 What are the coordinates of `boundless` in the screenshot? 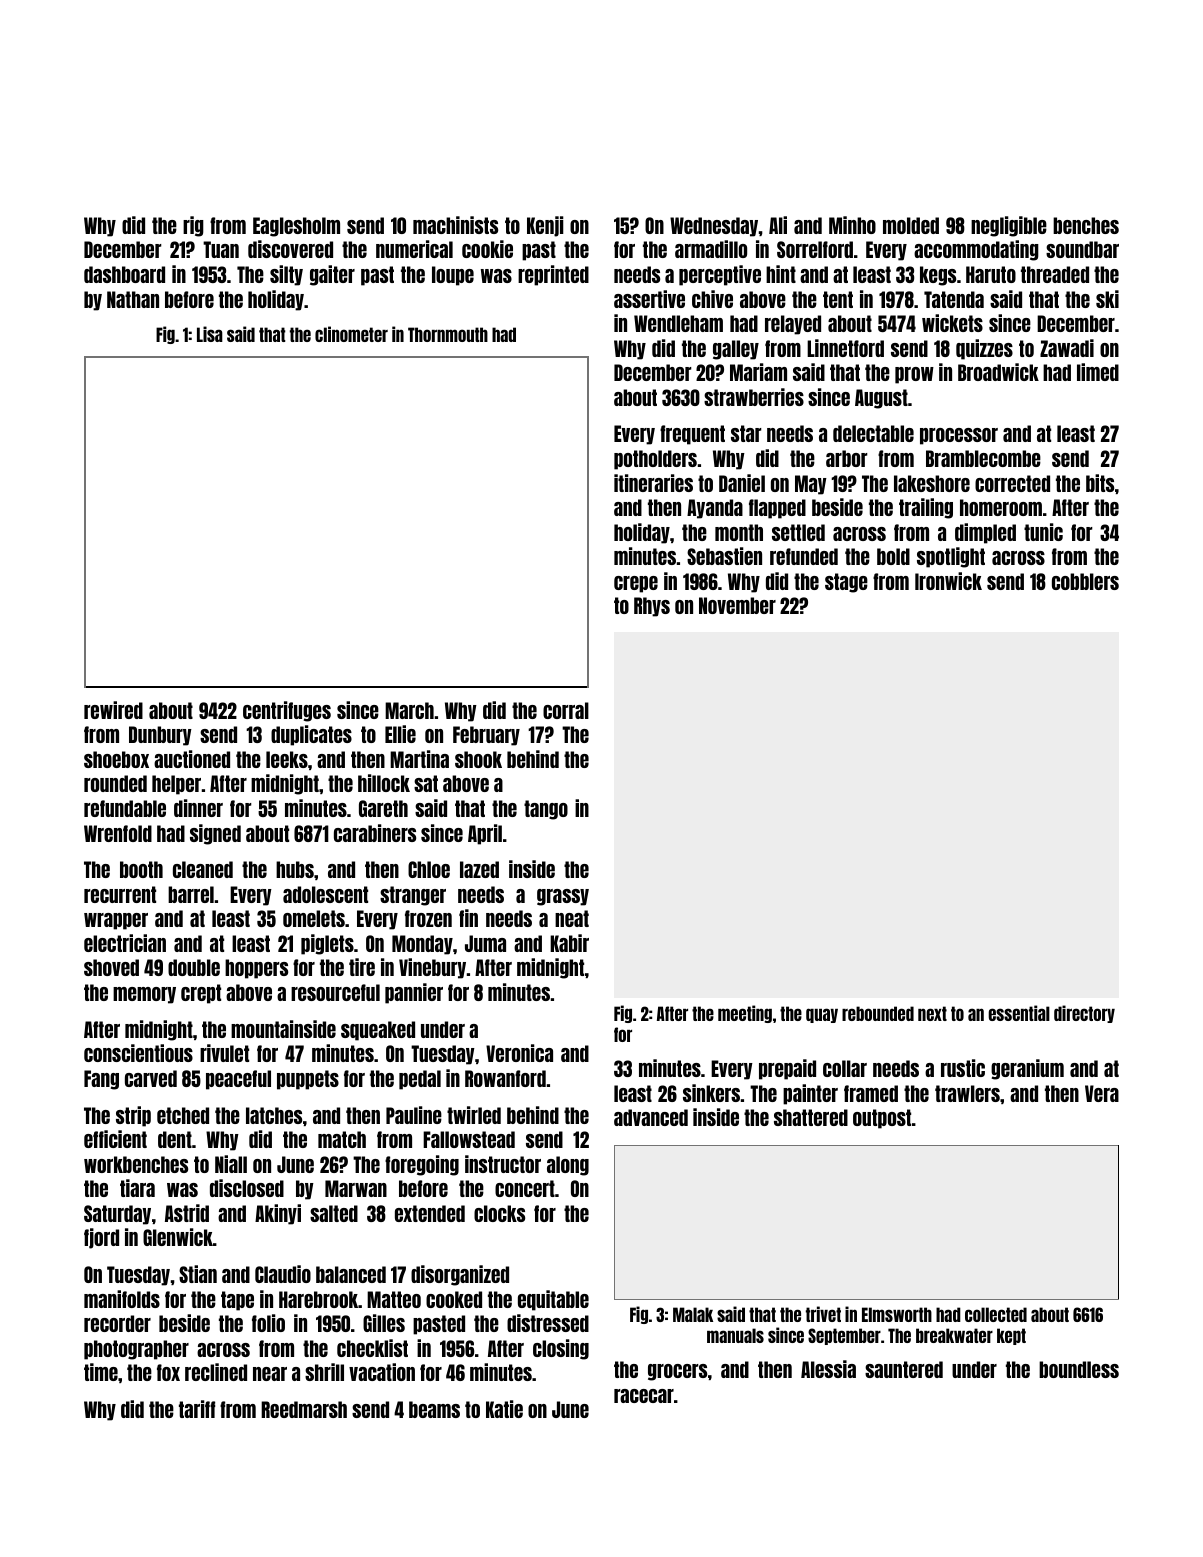 It's located at (1079, 1369).
